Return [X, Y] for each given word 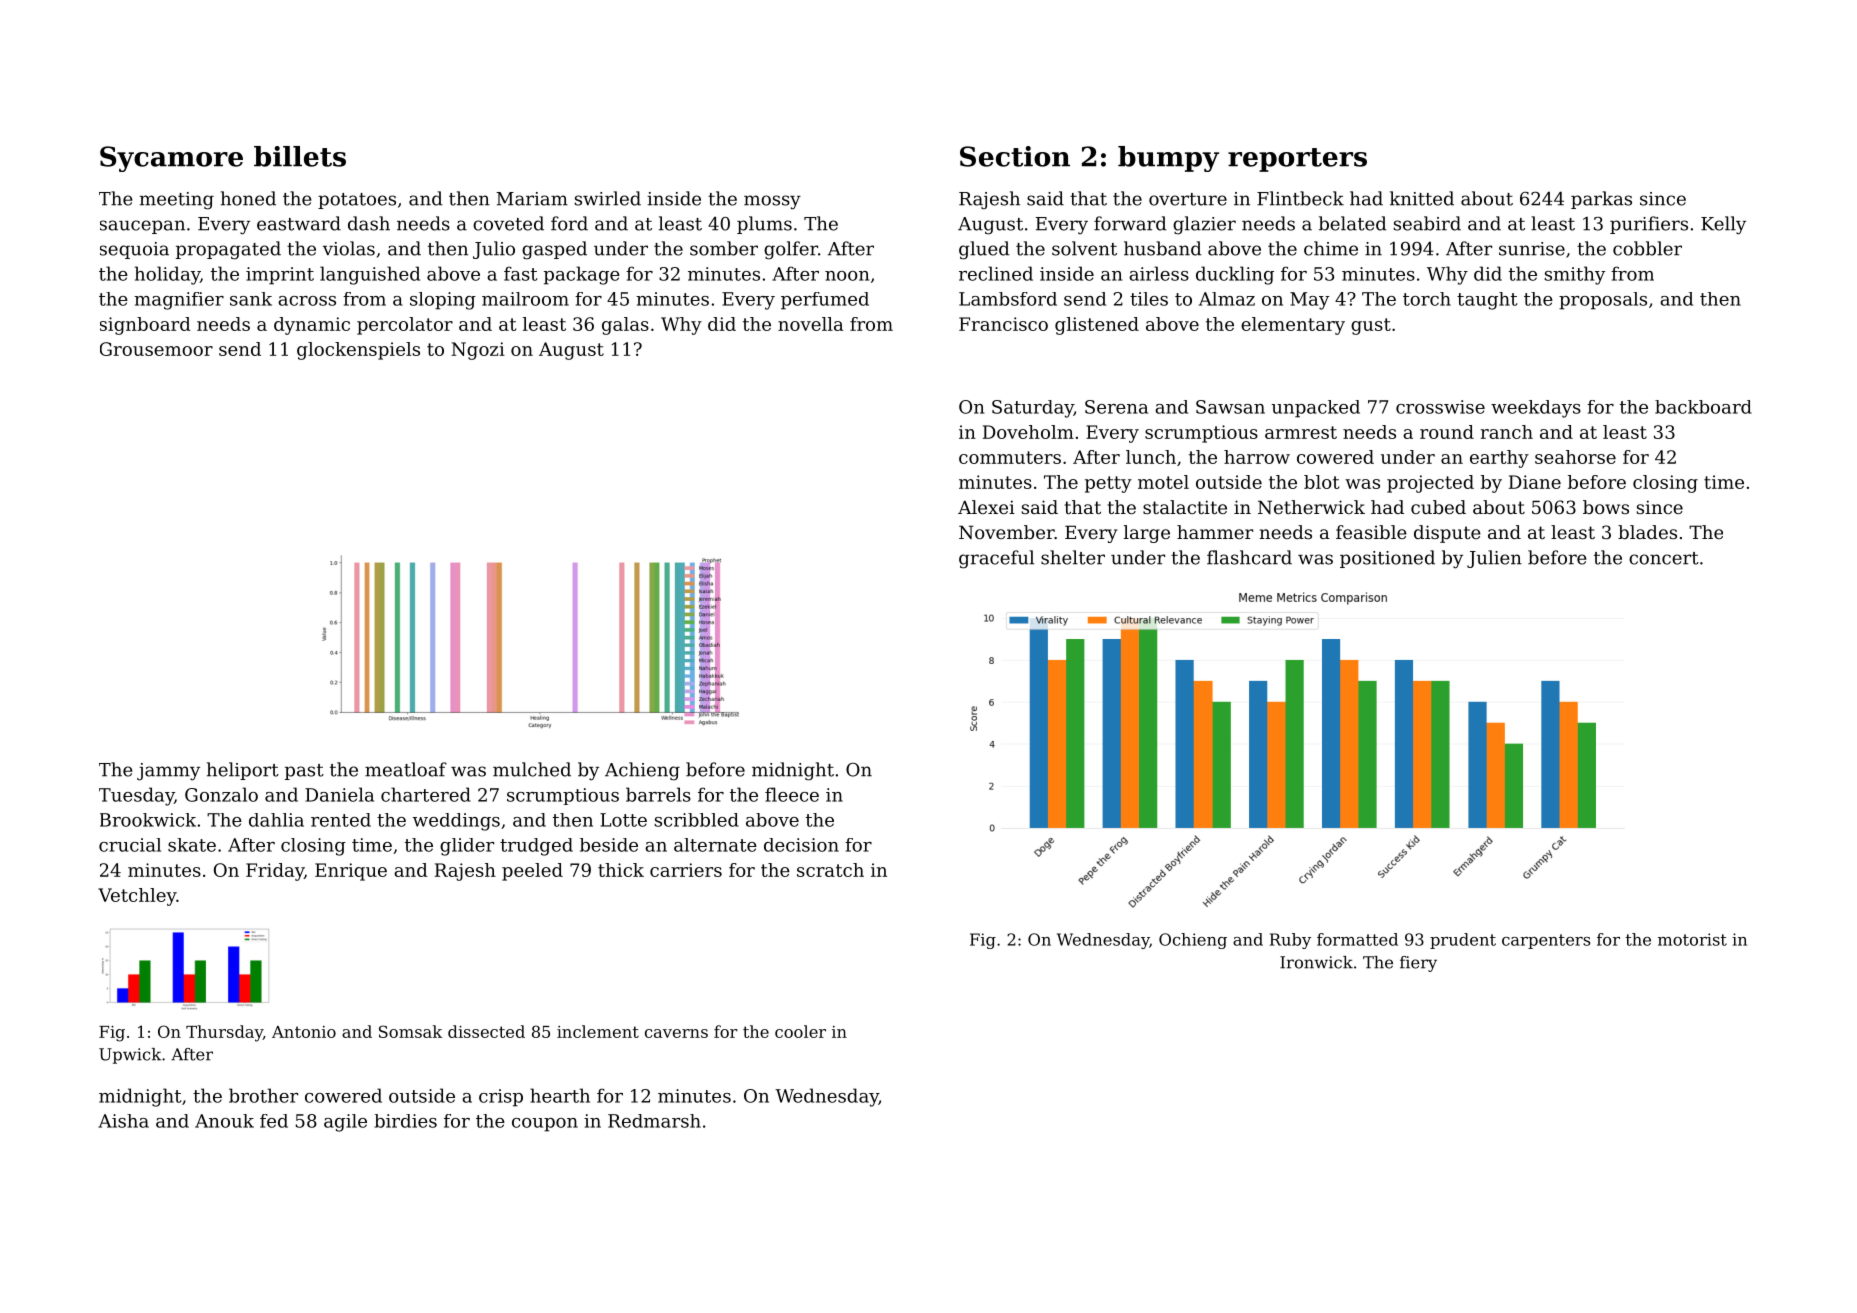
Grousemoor [156, 349]
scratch [830, 870]
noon [847, 276]
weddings [456, 822]
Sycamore [171, 159]
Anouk [224, 1121]
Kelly [1723, 225]
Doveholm [1028, 432]
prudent [1463, 941]
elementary [1293, 326]
